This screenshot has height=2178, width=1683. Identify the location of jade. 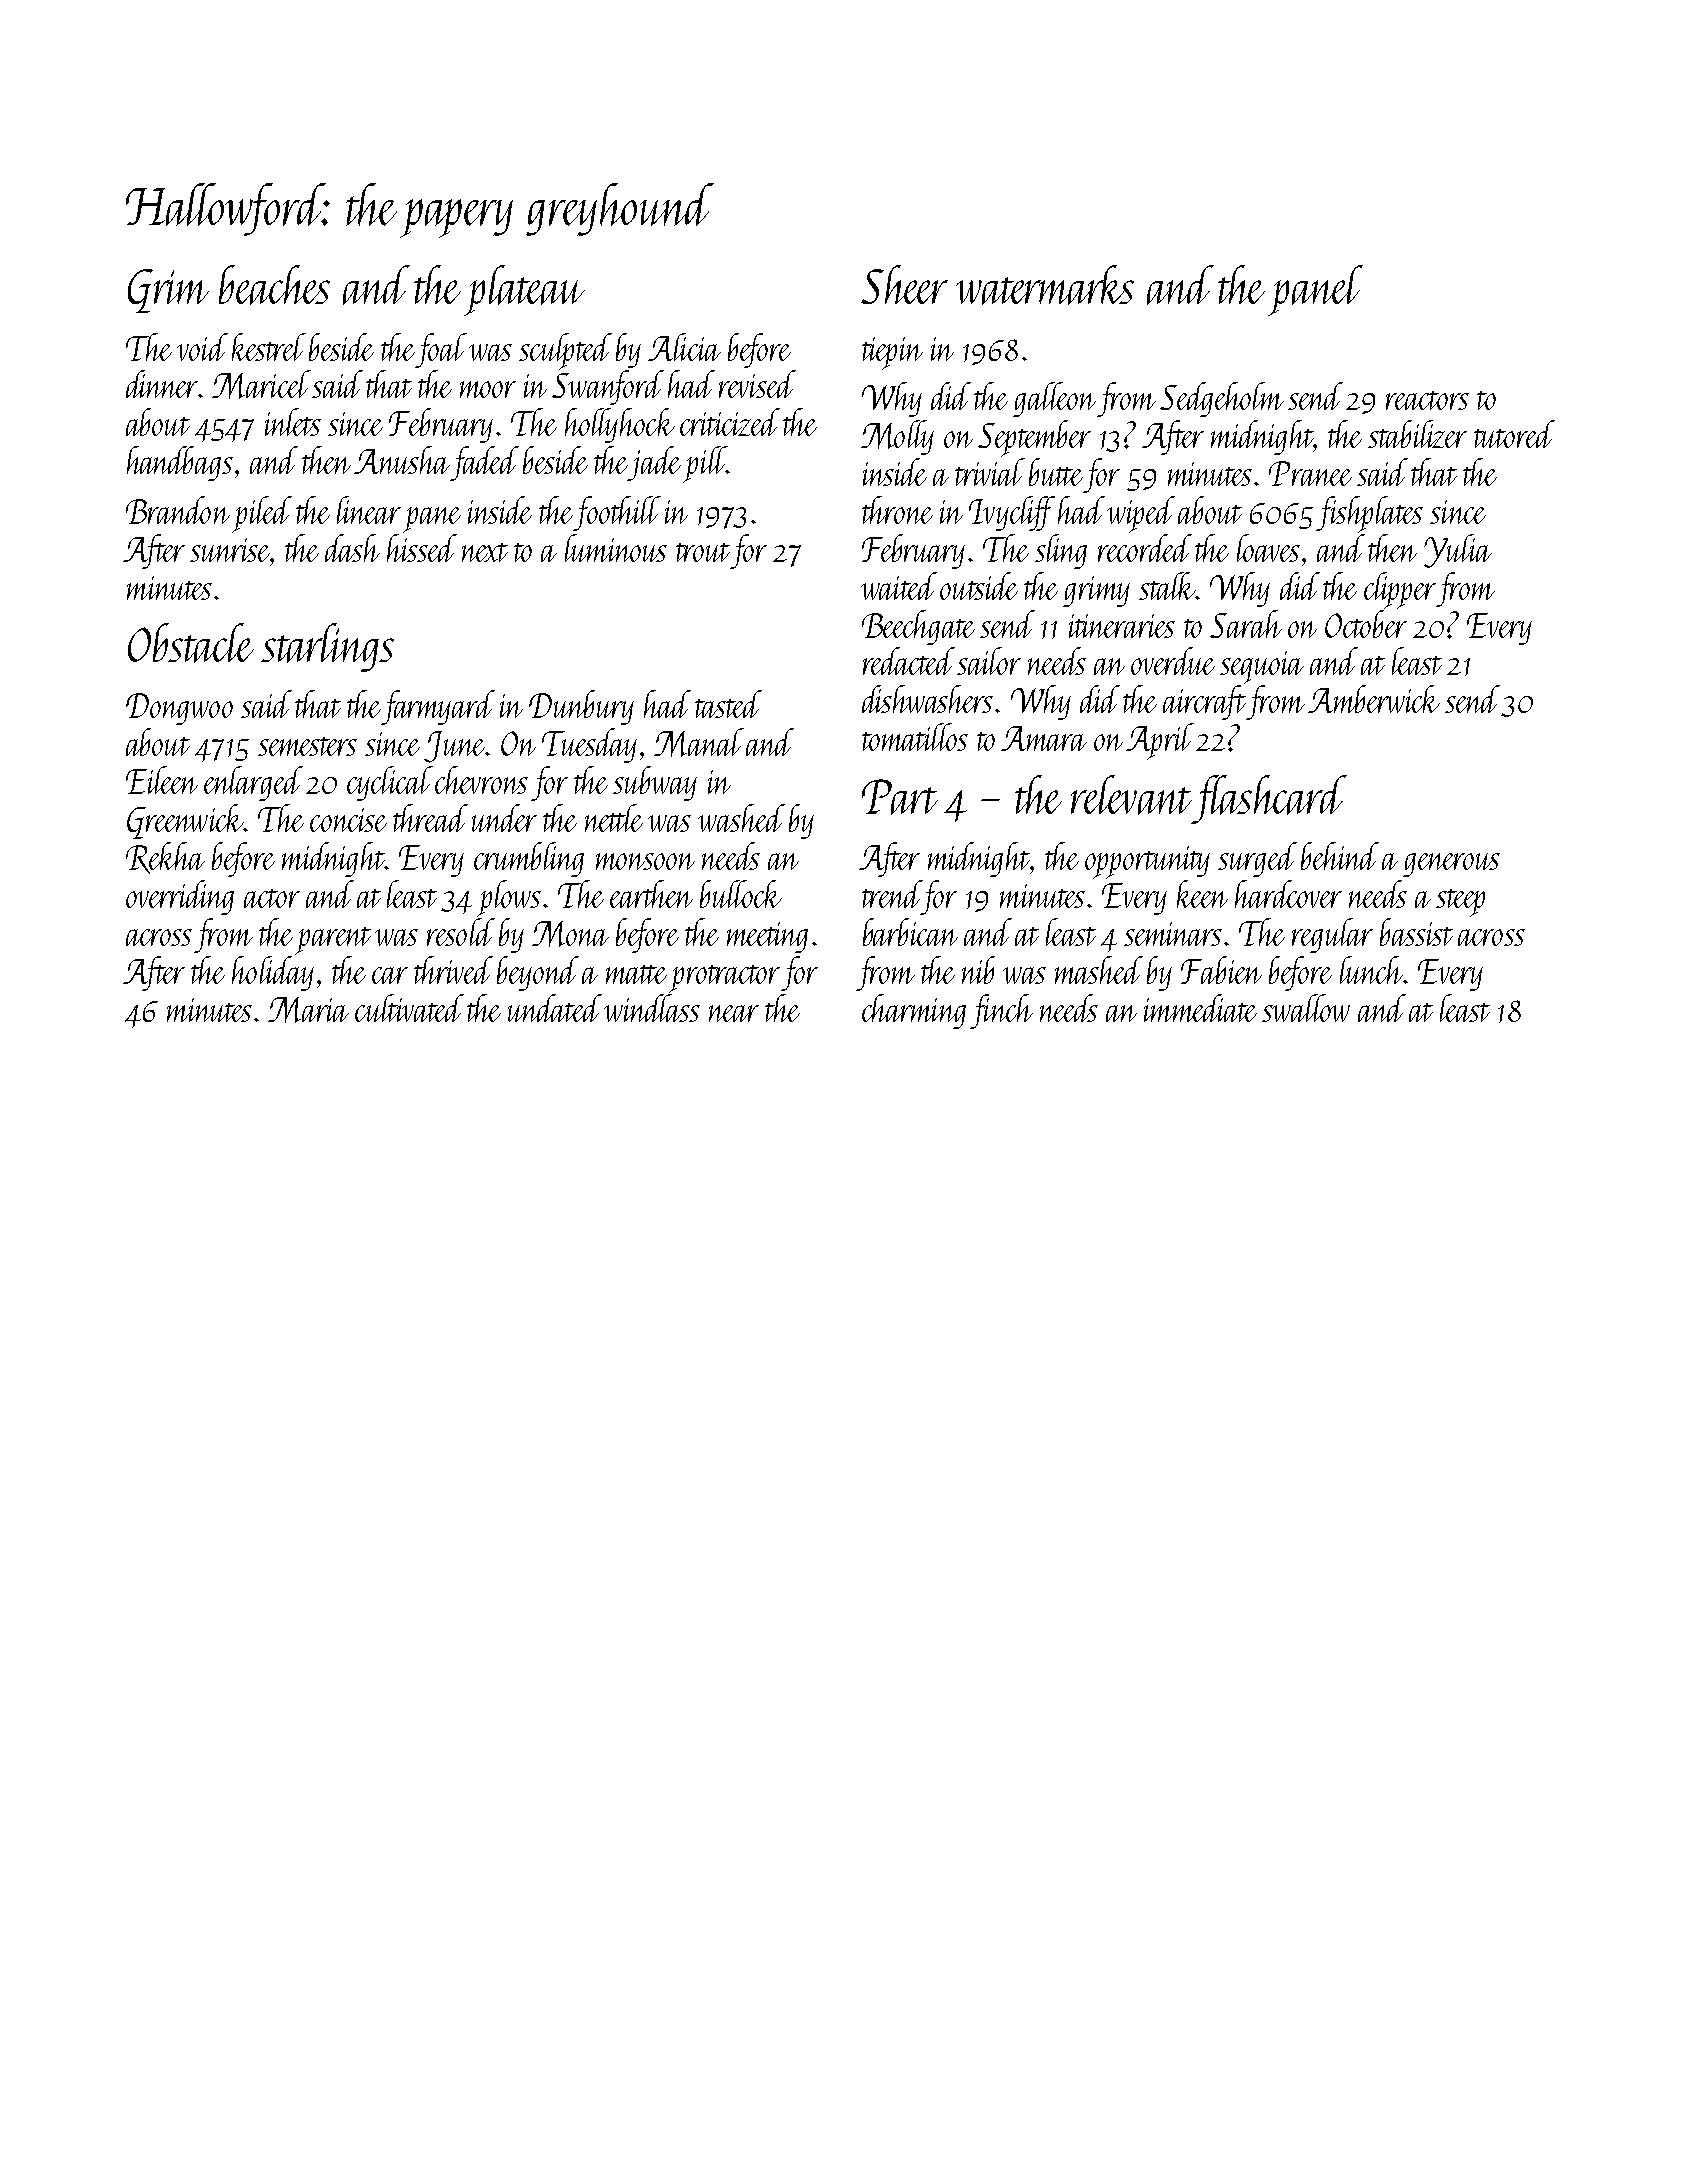
(655, 463).
